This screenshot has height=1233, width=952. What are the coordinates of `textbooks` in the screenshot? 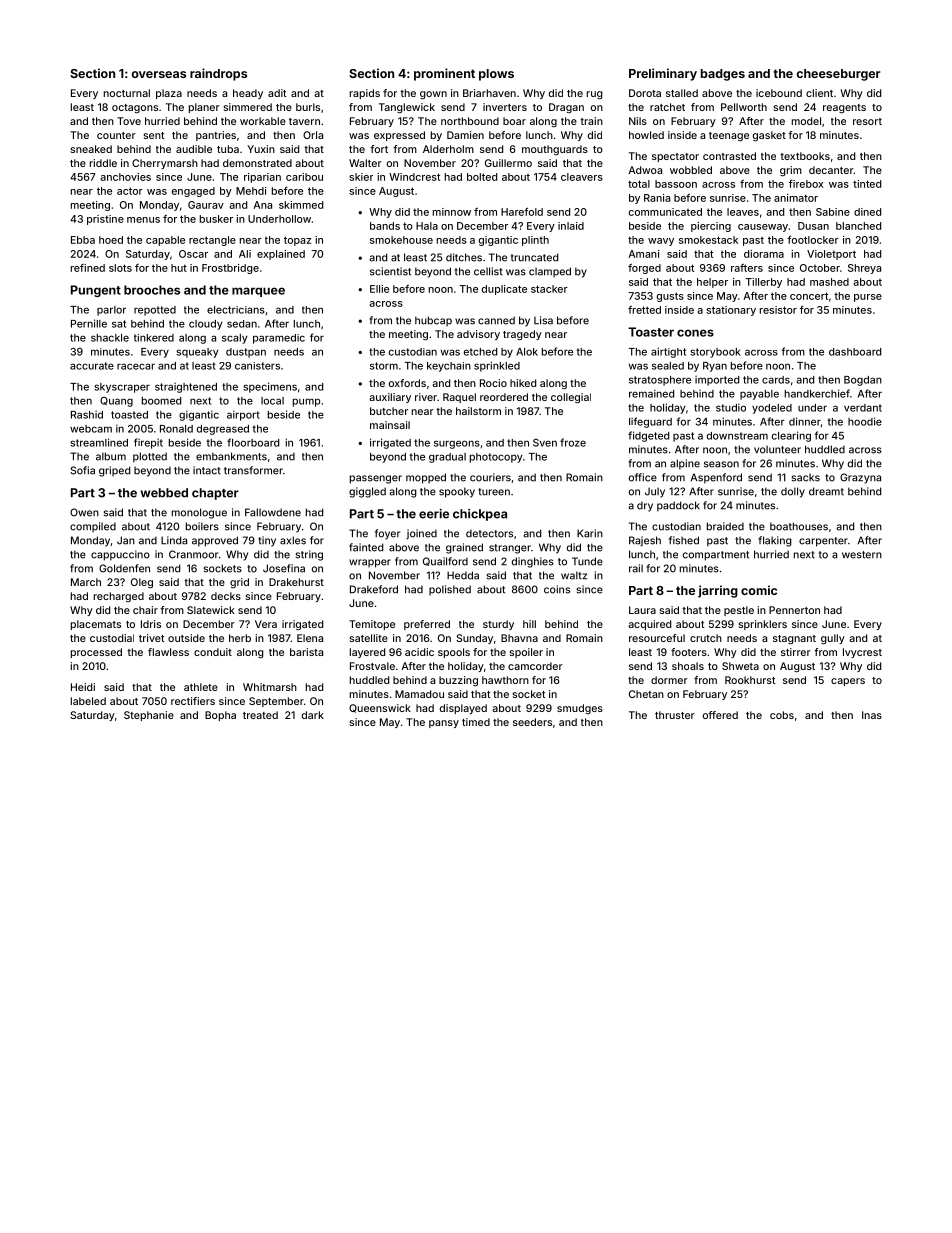 It's located at (805, 156).
